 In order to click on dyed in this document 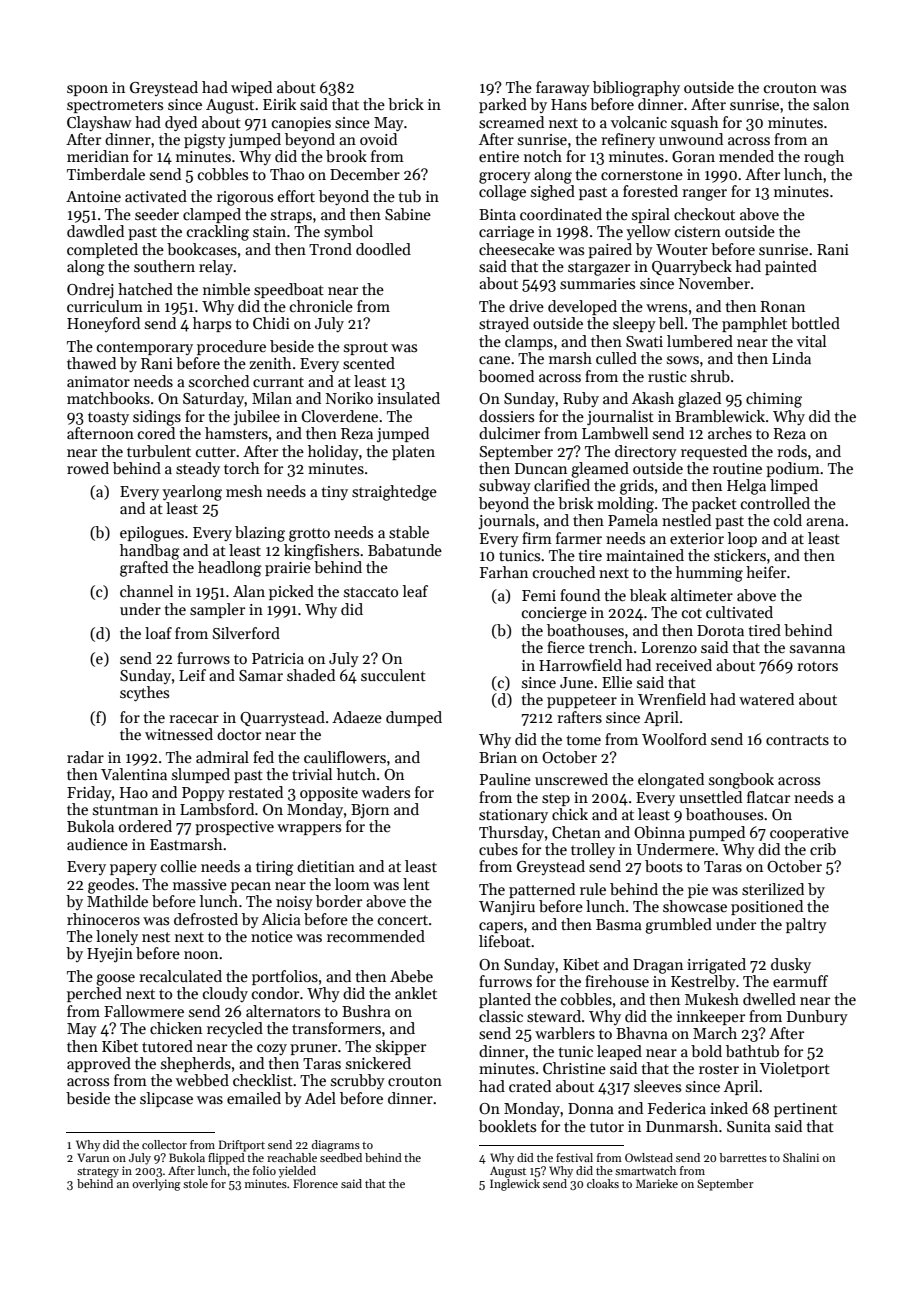, I will do `click(181, 123)`.
